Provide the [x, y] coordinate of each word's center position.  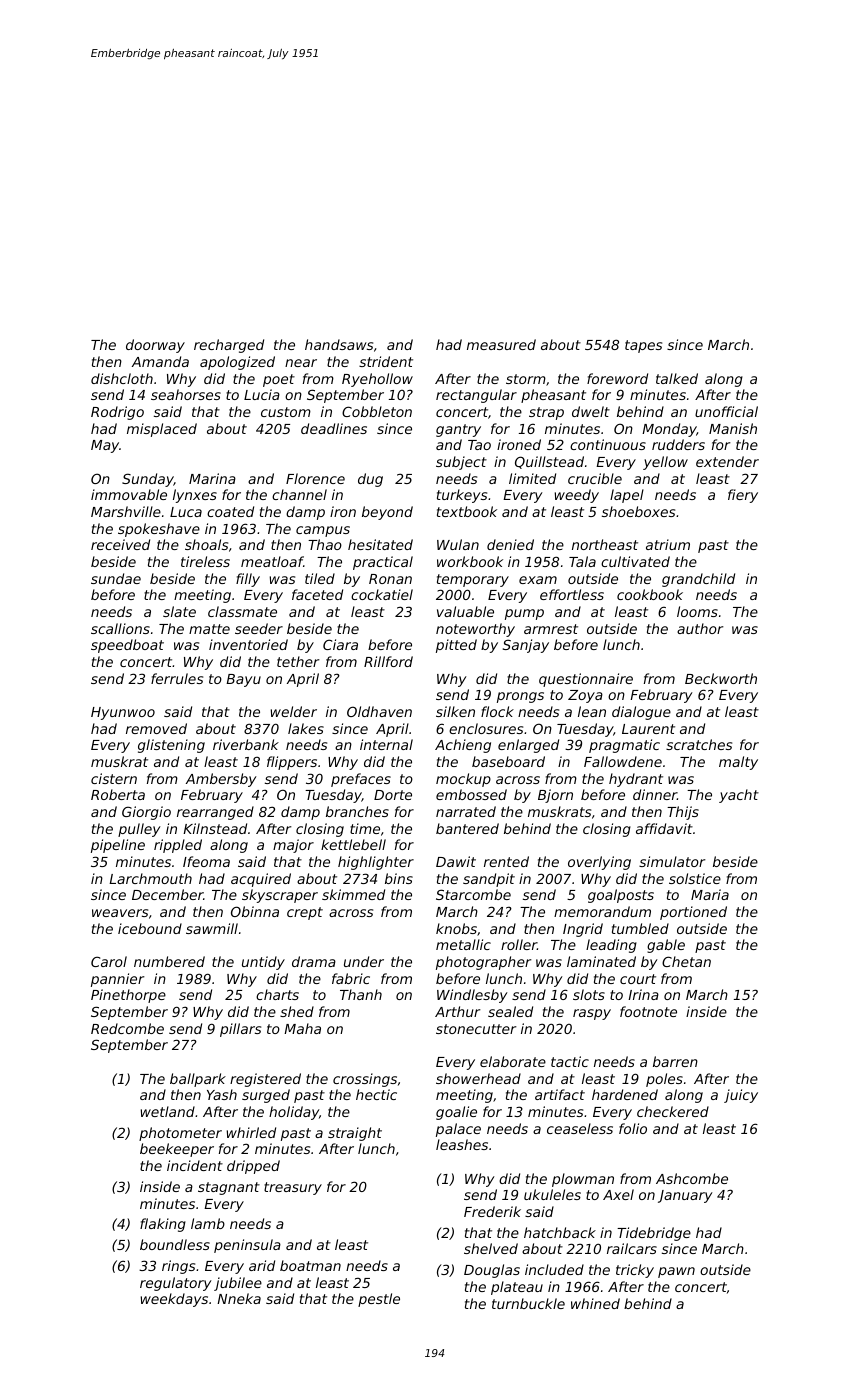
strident [386, 361]
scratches [699, 744]
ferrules [177, 678]
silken [455, 711]
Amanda [160, 361]
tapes [643, 346]
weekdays [174, 1300]
